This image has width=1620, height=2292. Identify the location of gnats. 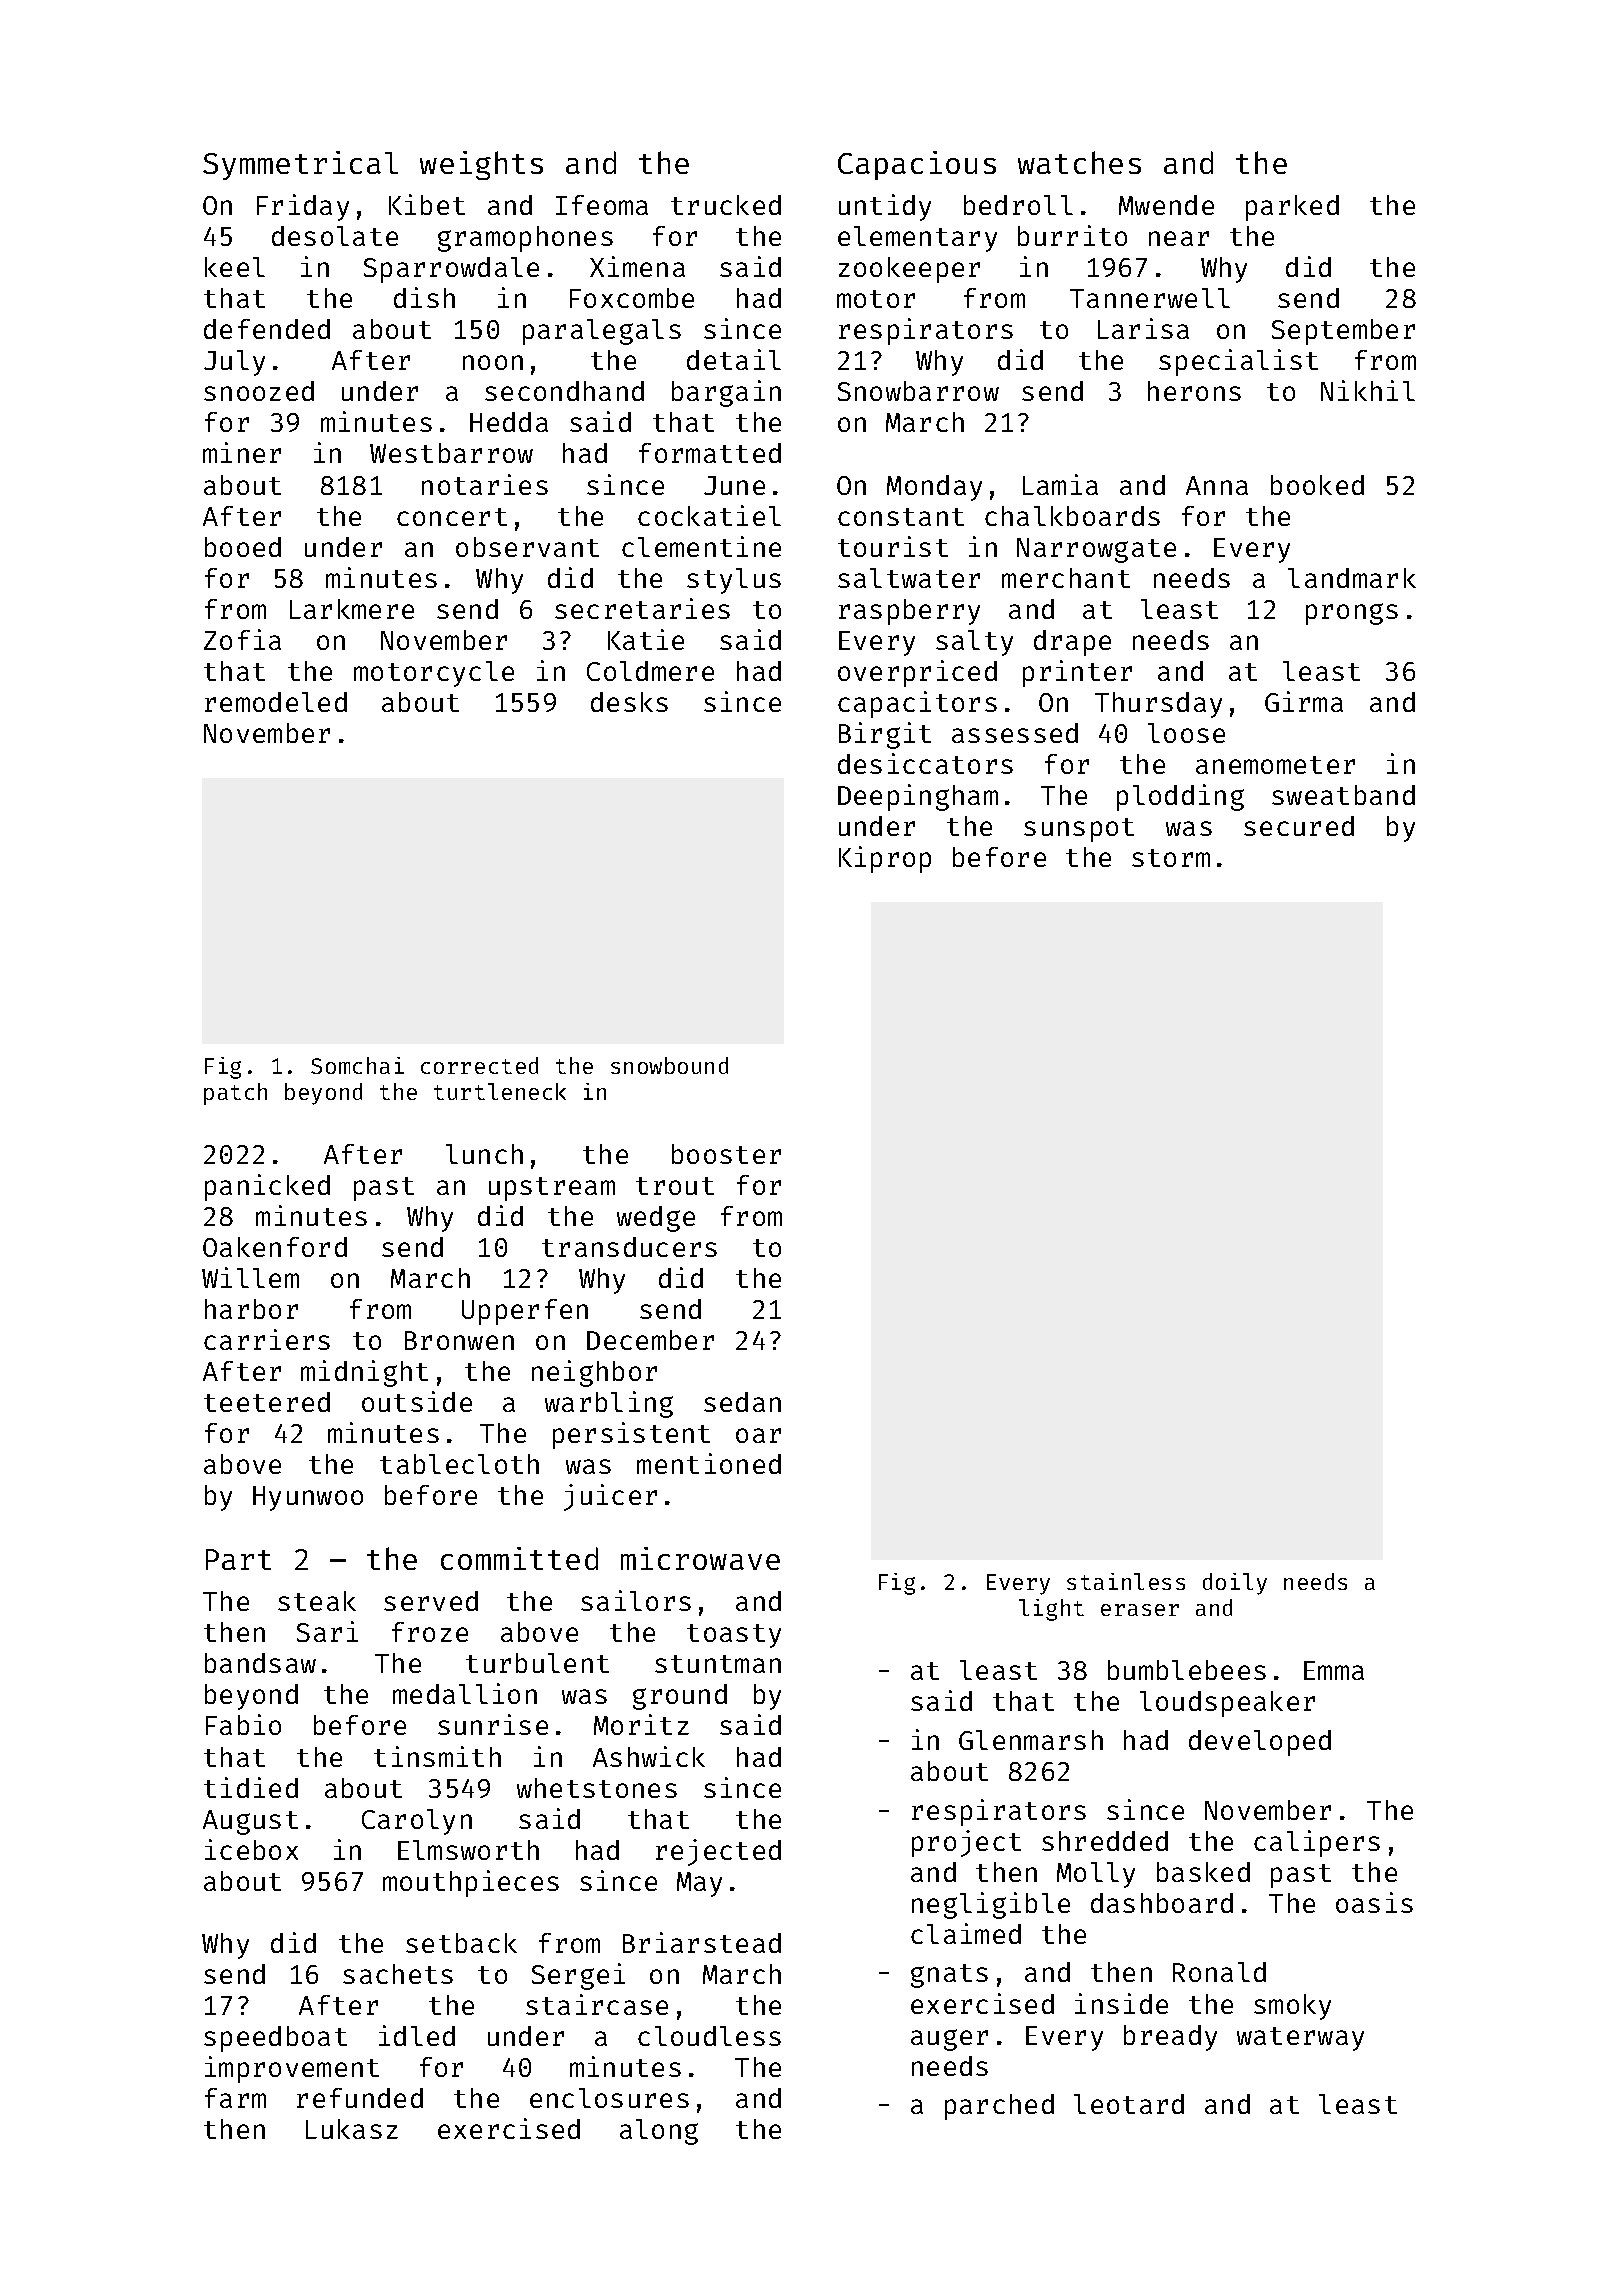
(949, 1976).
